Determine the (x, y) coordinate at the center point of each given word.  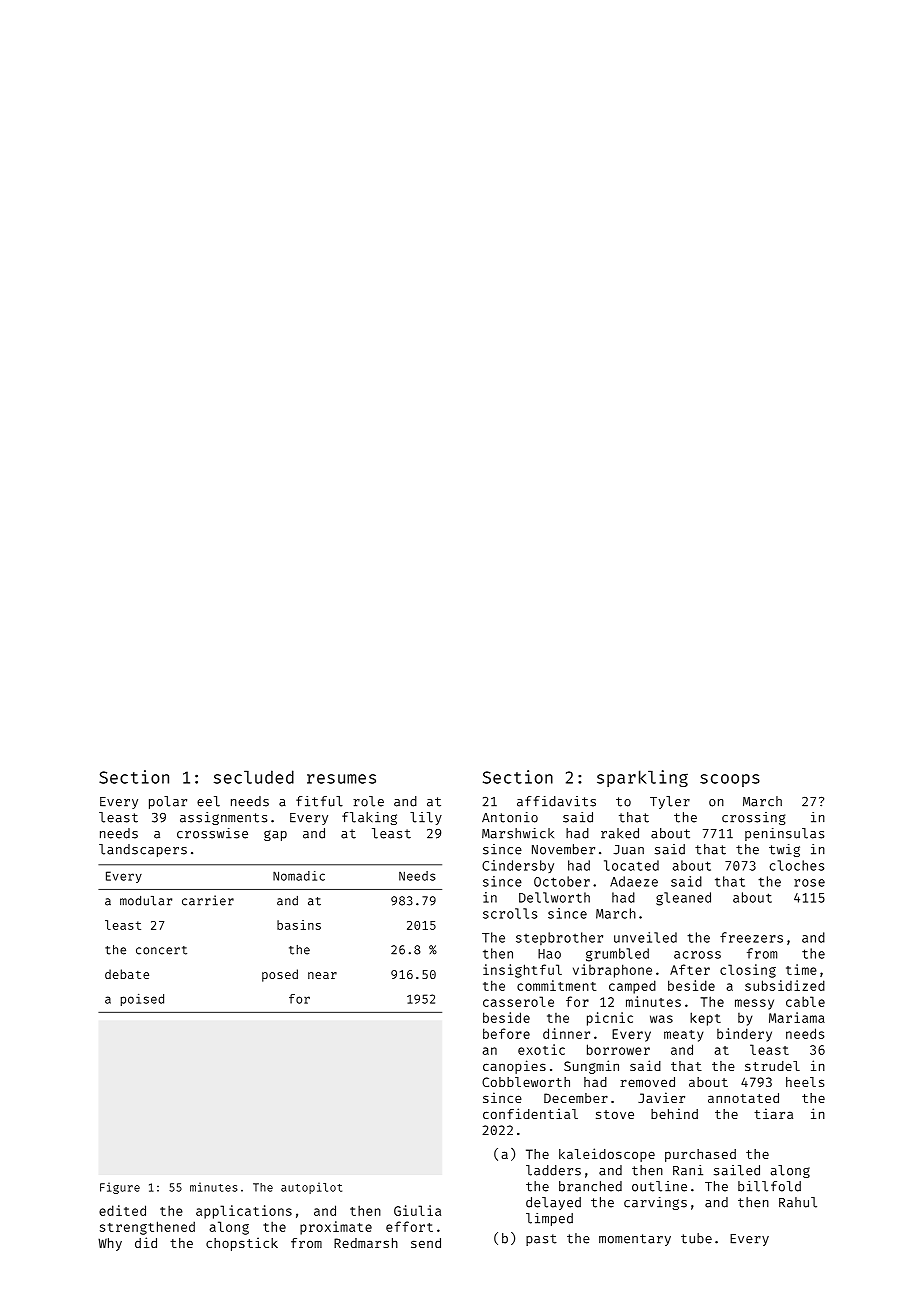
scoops (730, 780)
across (697, 955)
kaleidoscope (607, 1155)
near (322, 975)
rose (809, 883)
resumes (341, 779)
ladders (553, 1170)
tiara (773, 1113)
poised (142, 999)
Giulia (417, 1210)
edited (122, 1210)
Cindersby (518, 866)
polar (168, 802)
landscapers (143, 850)
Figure (120, 1188)
